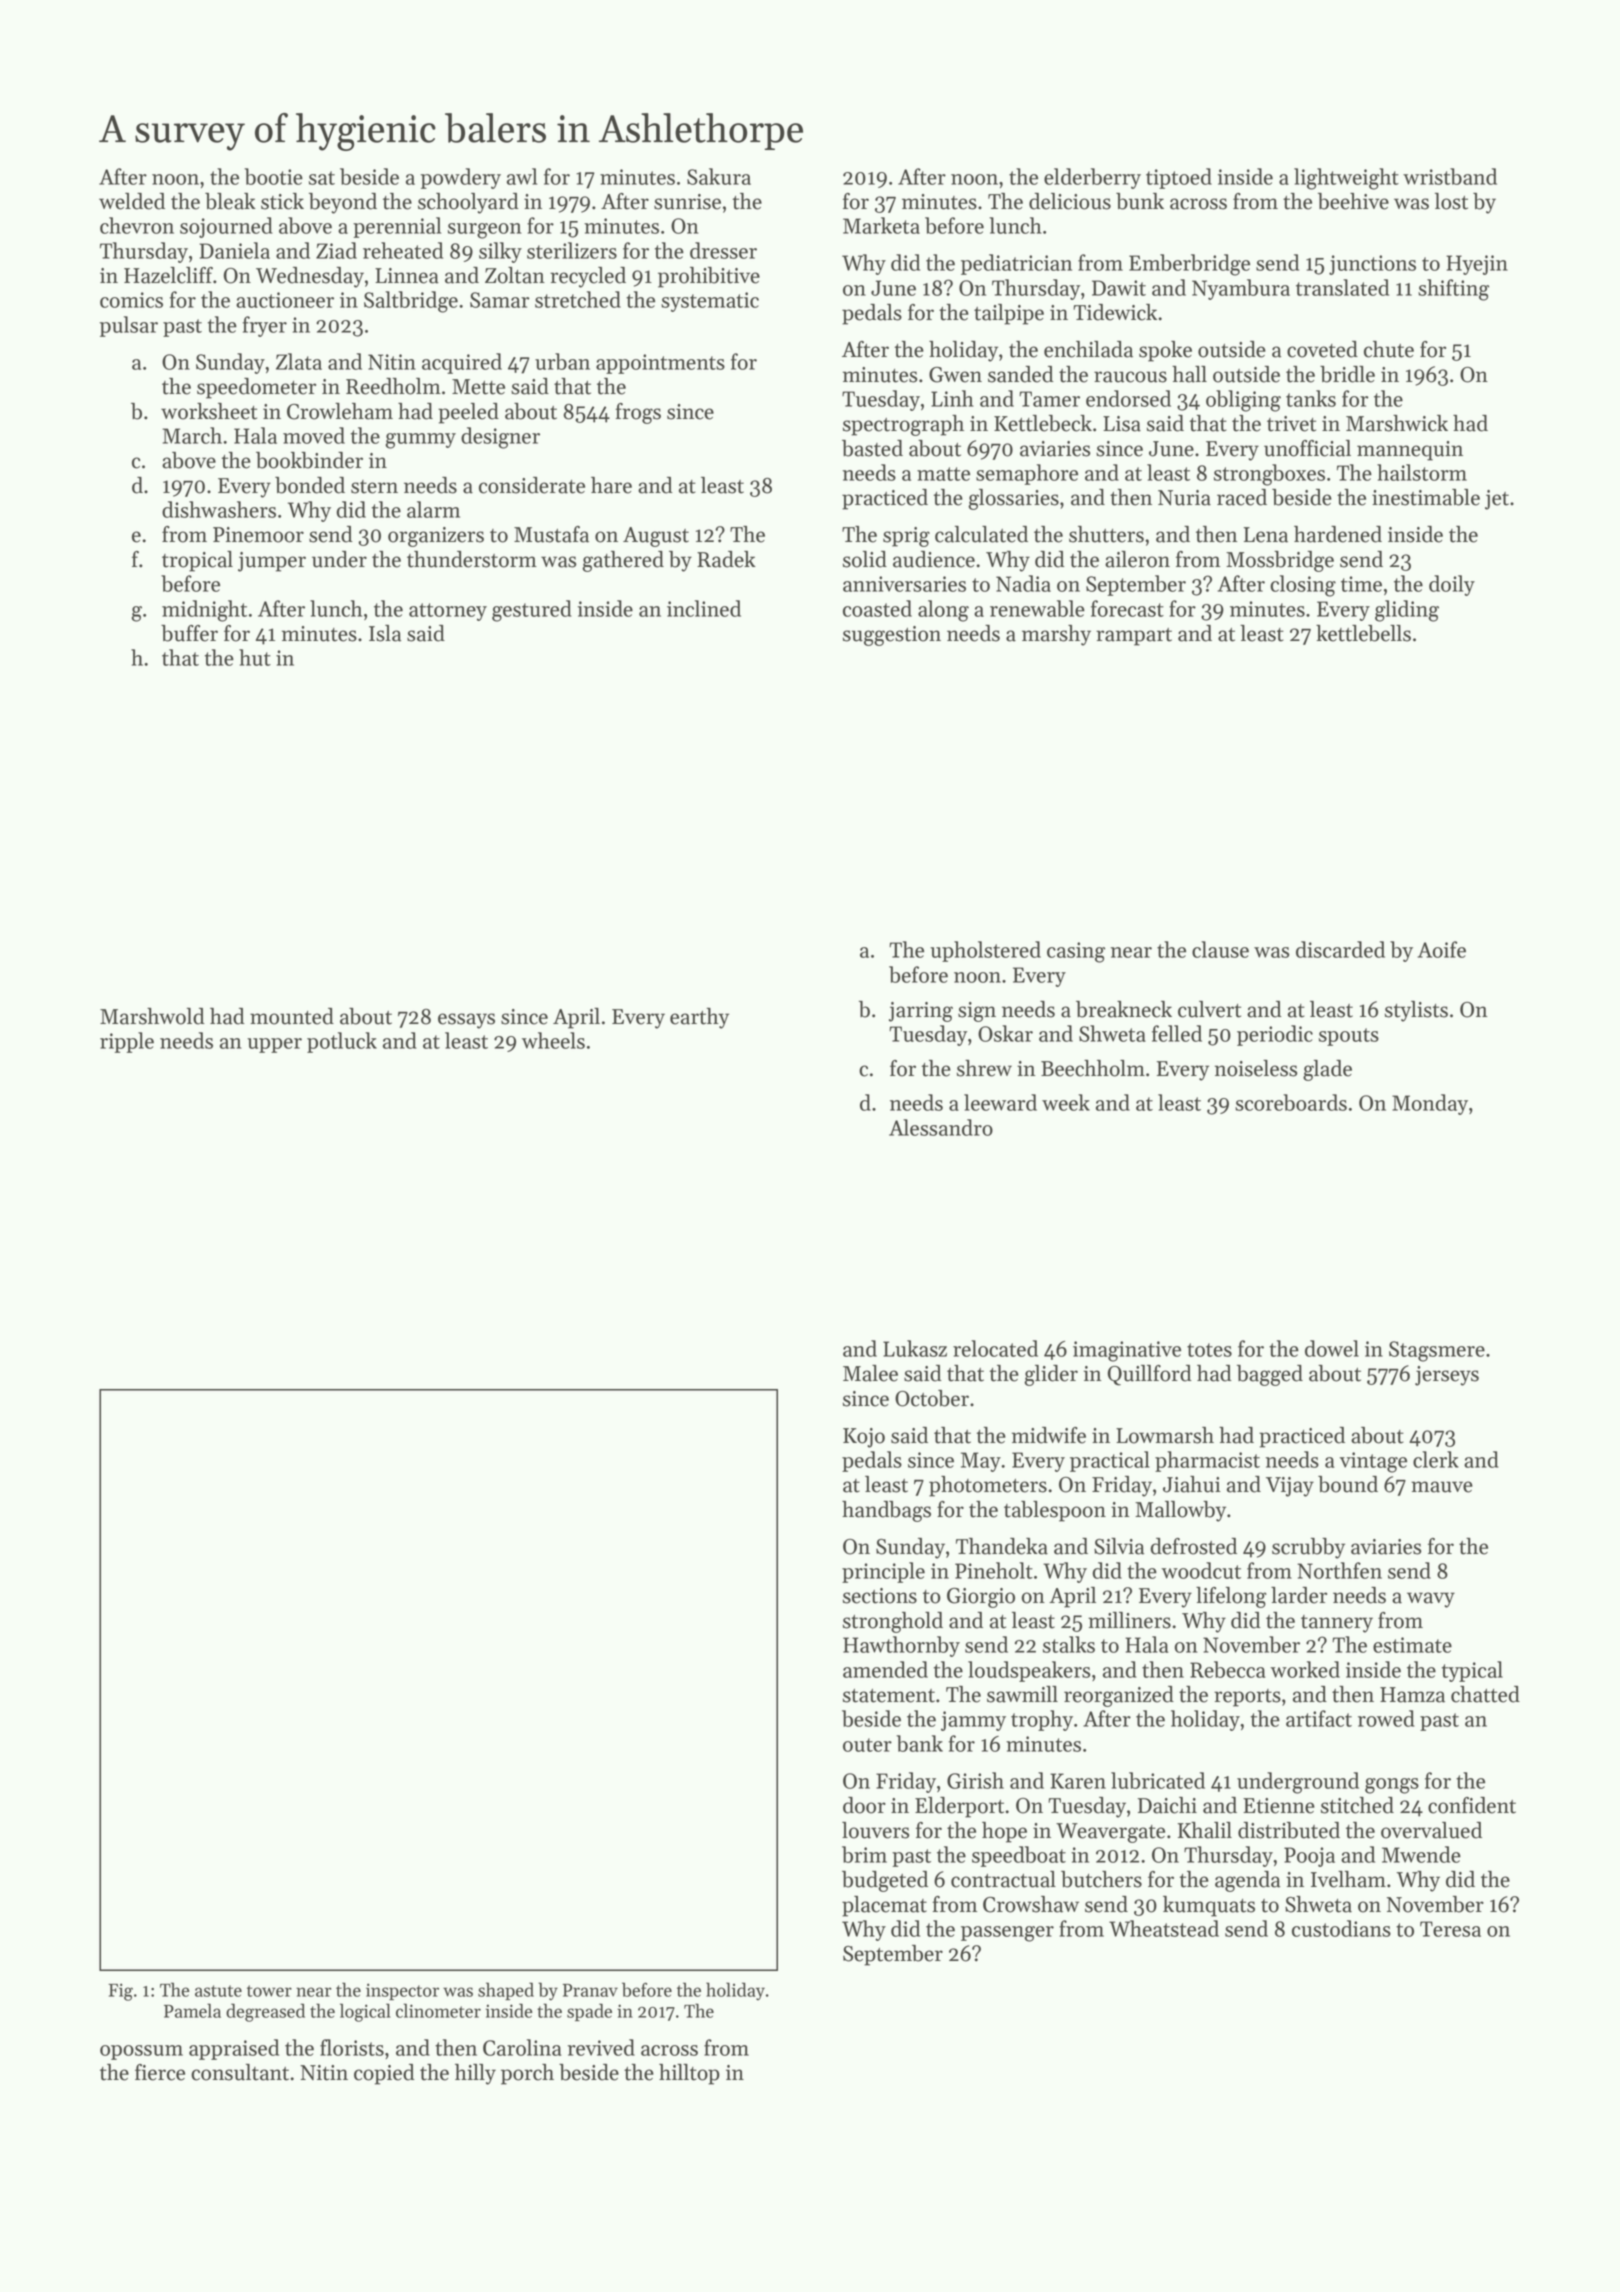 The width and height of the screenshot is (1620, 2292). I want to click on Sakura, so click(719, 176).
